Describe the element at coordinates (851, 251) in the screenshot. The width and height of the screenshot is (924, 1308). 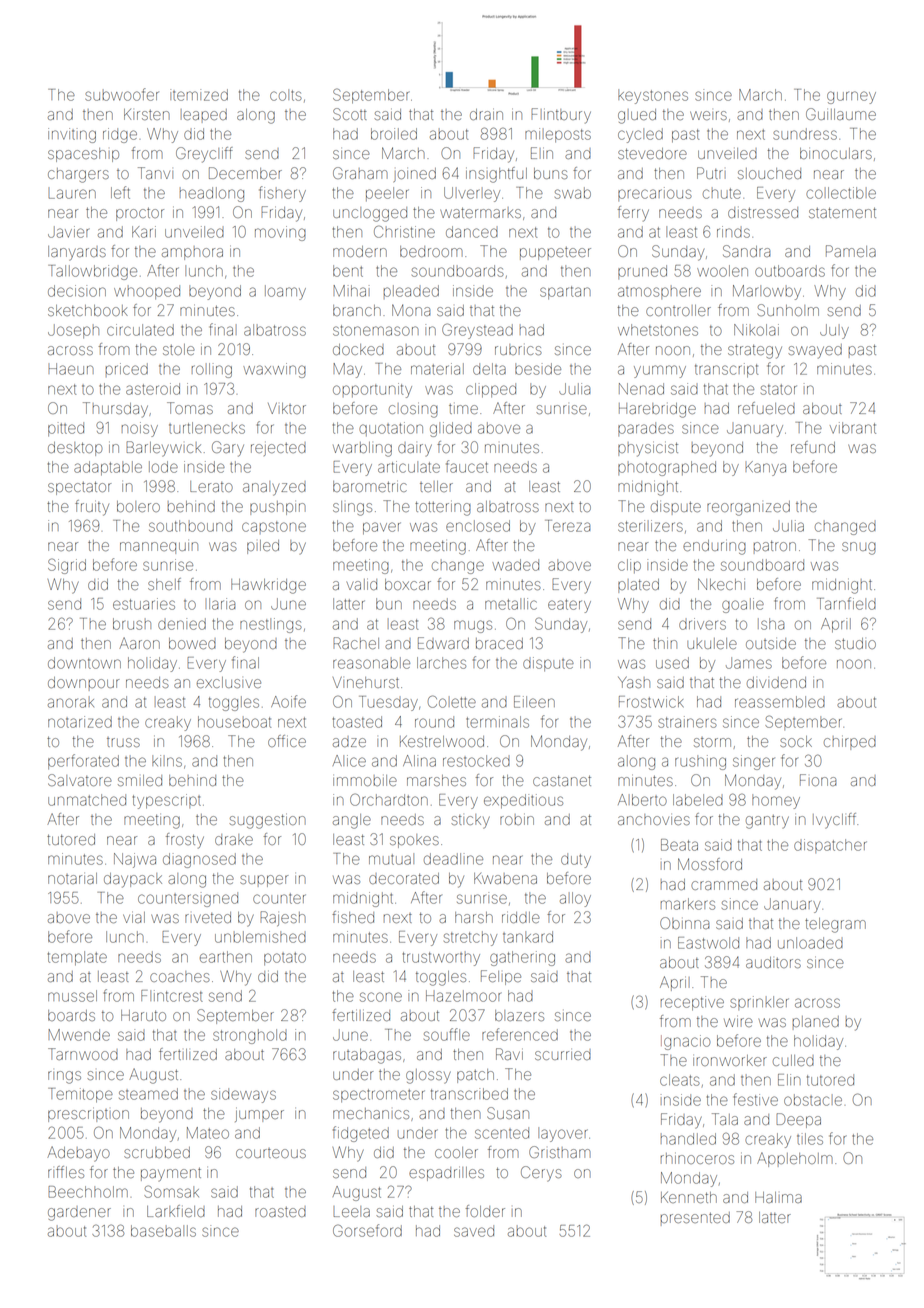
I see `Pamela` at that location.
